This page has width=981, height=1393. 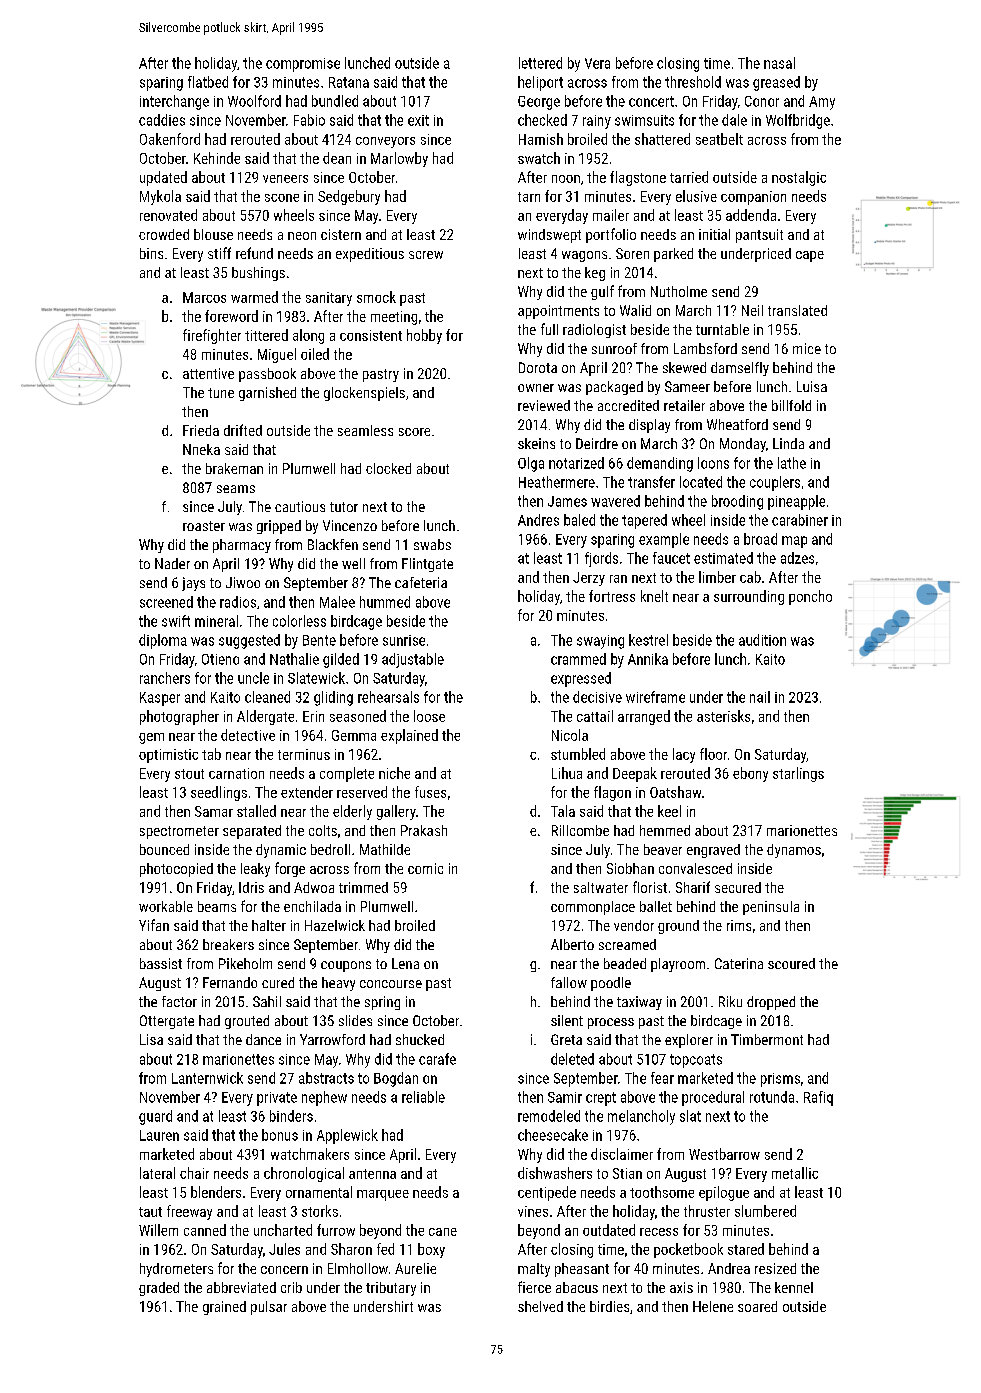 What do you see at coordinates (256, 811) in the page?
I see `stalled` at bounding box center [256, 811].
